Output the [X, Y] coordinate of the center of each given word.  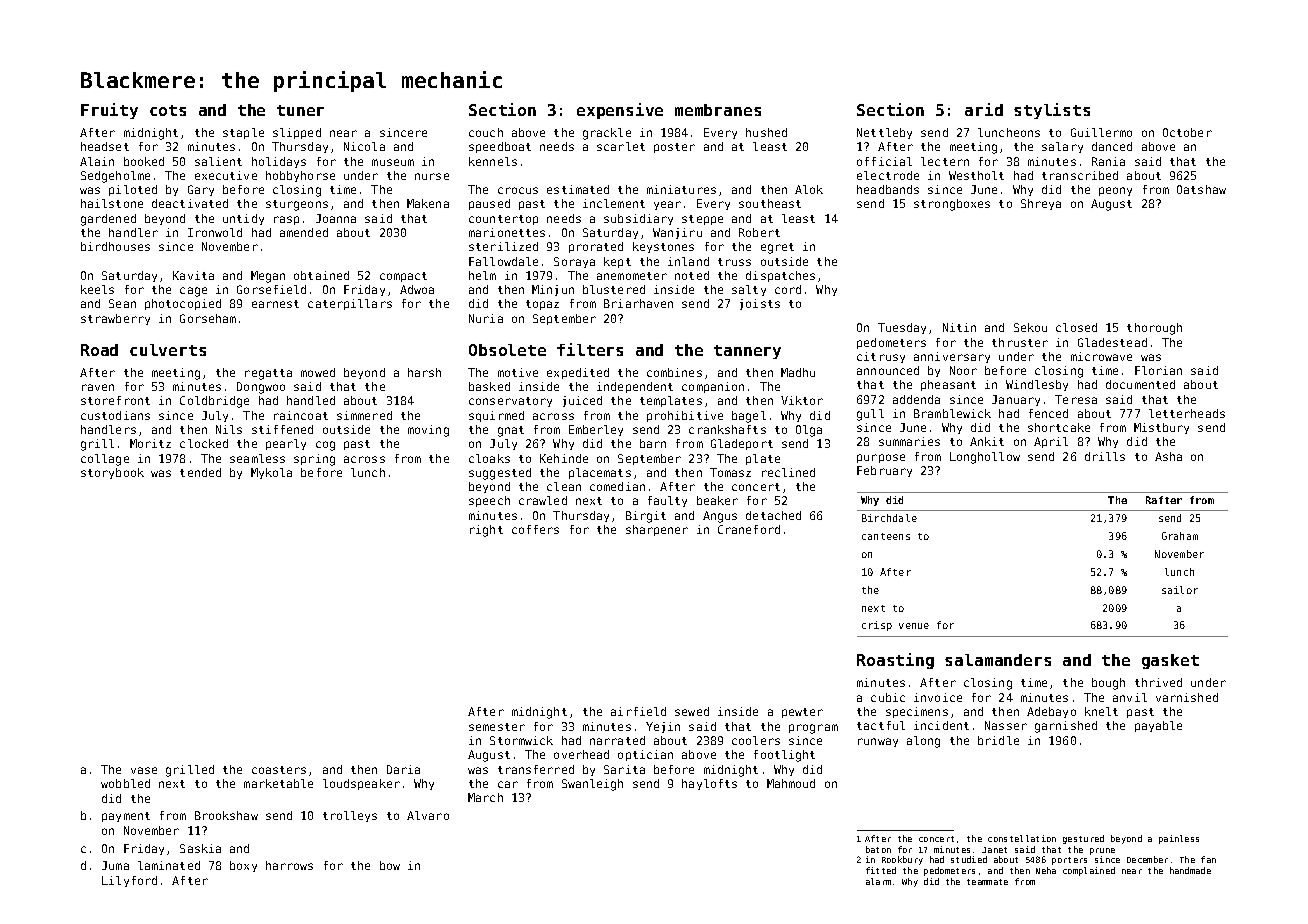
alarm [878, 881]
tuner [300, 110]
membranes [718, 110]
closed [1076, 327]
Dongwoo [261, 388]
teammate [987, 882]
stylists [1052, 111]
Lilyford [129, 881]
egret [777, 248]
